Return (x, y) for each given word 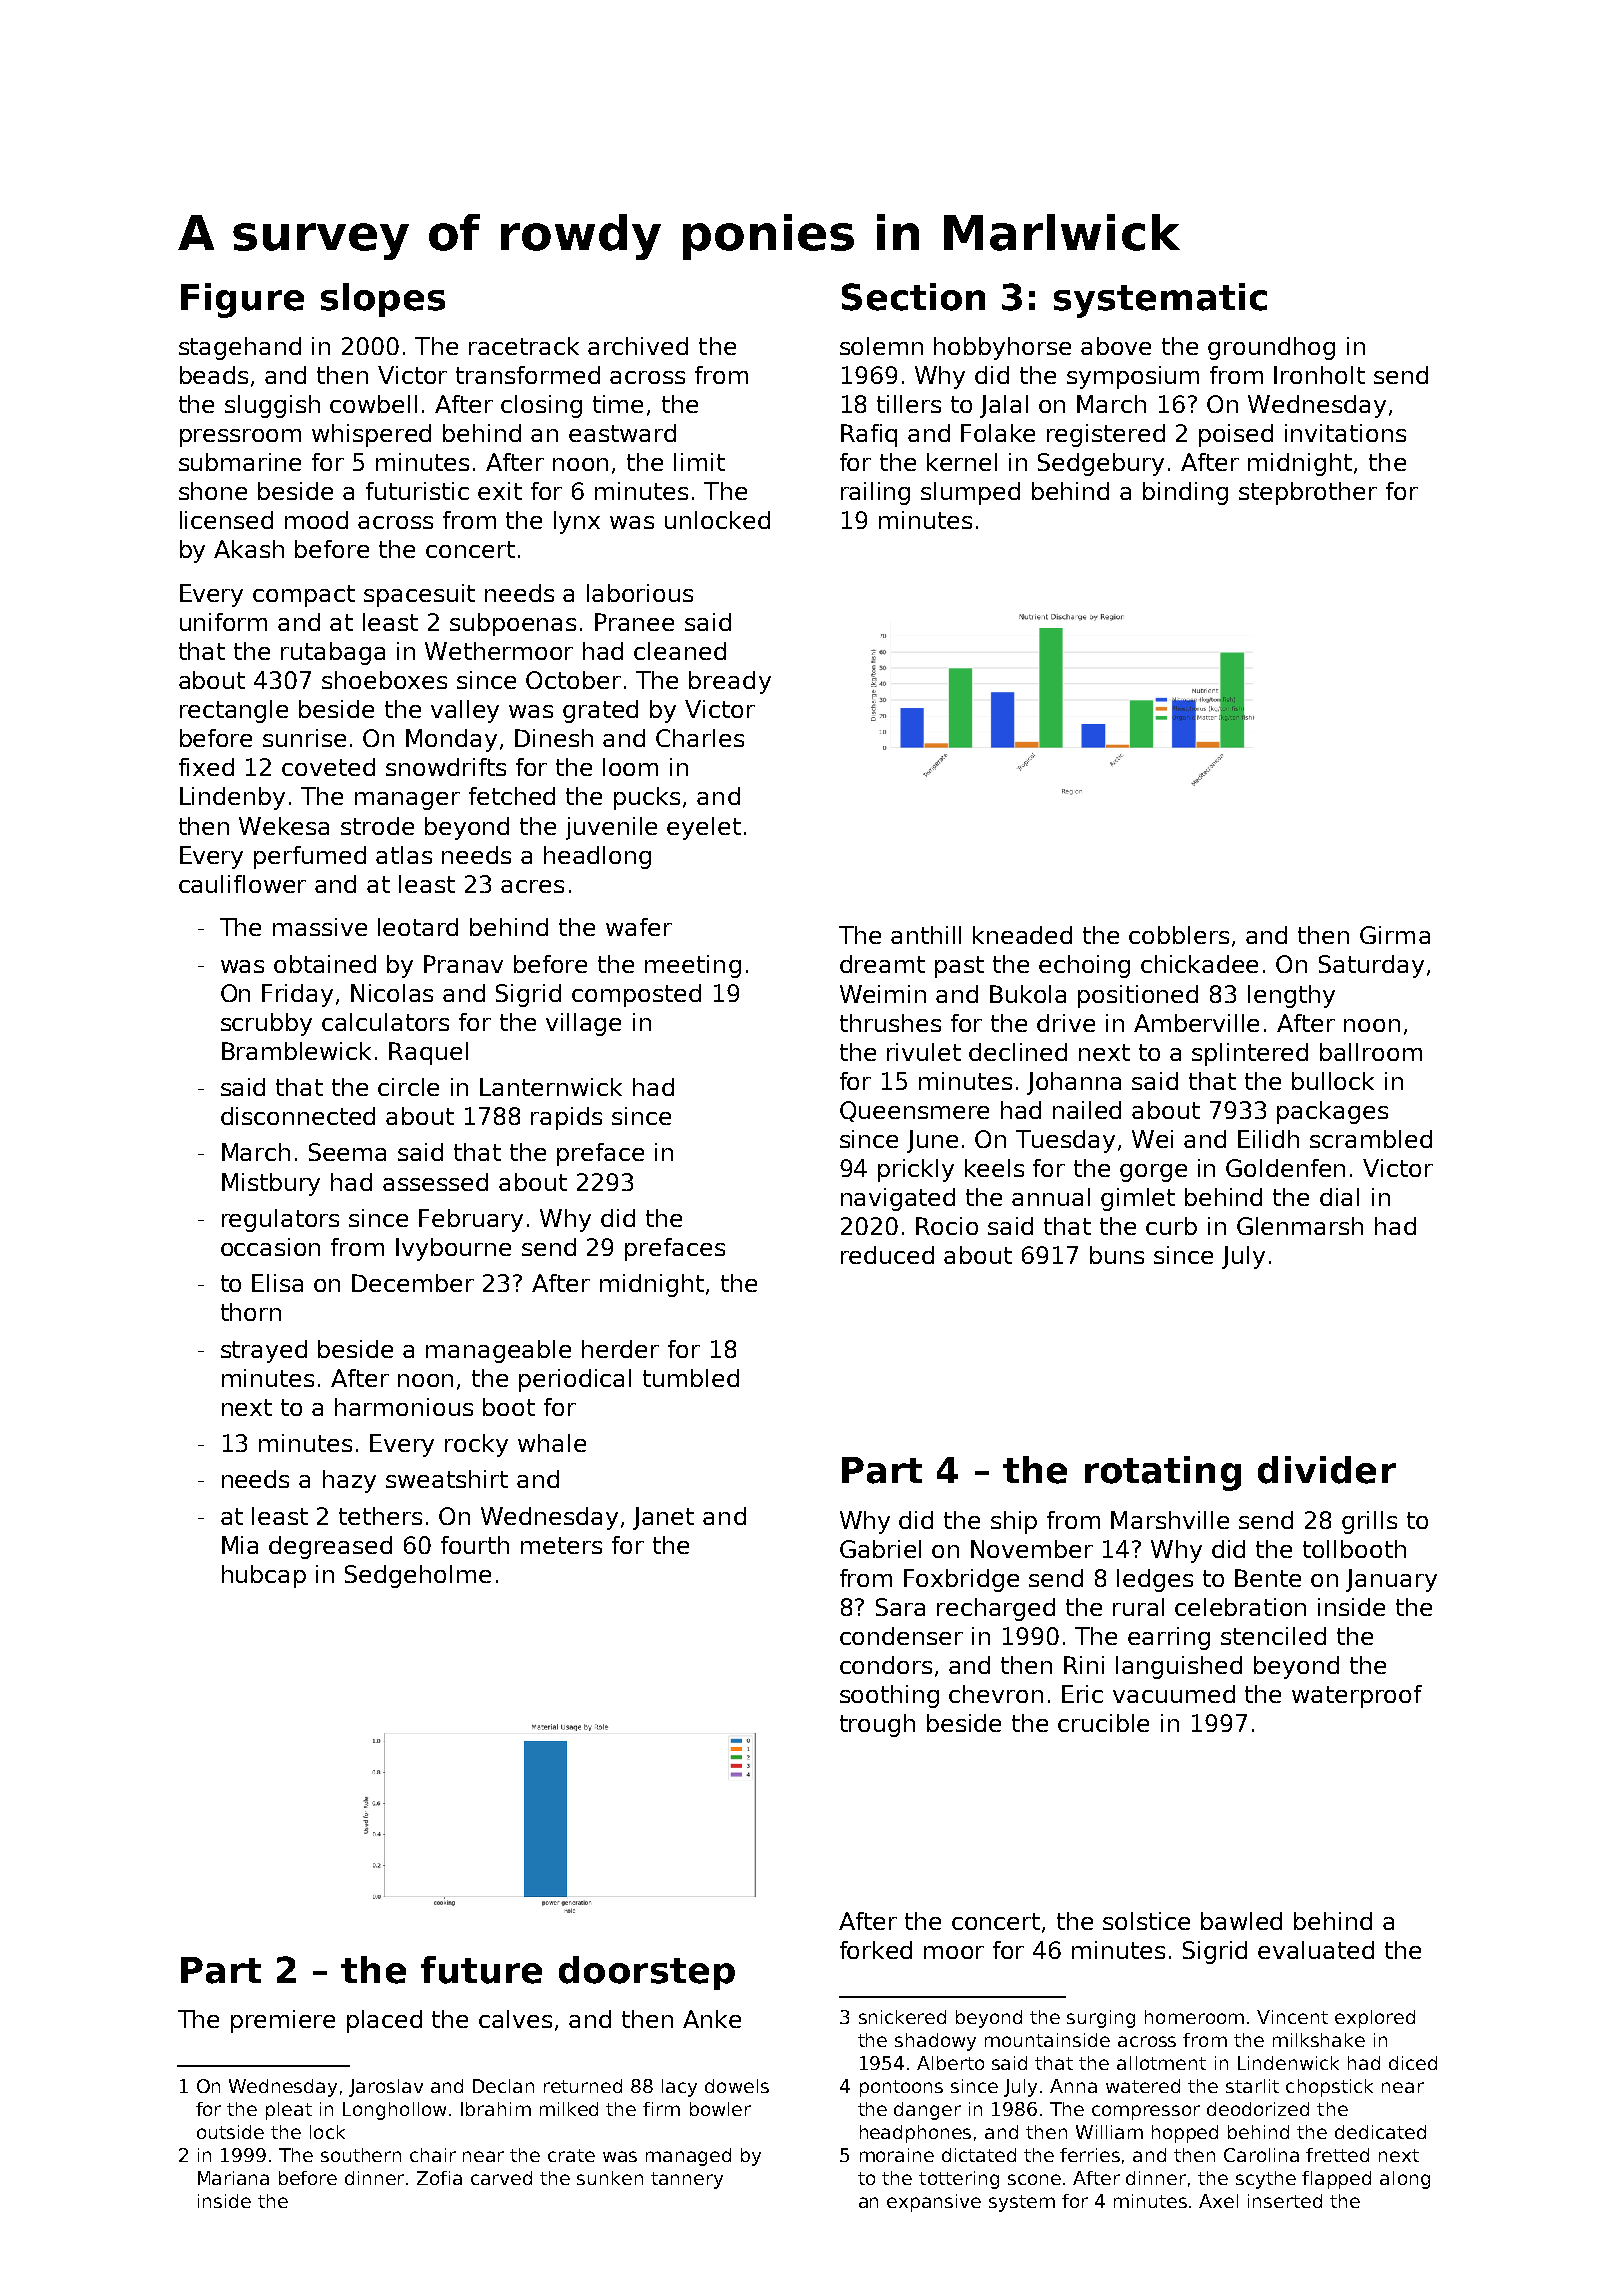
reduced (887, 1255)
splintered (1250, 1054)
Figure (242, 300)
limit (699, 462)
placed (384, 2021)
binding (1185, 493)
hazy (349, 1481)
